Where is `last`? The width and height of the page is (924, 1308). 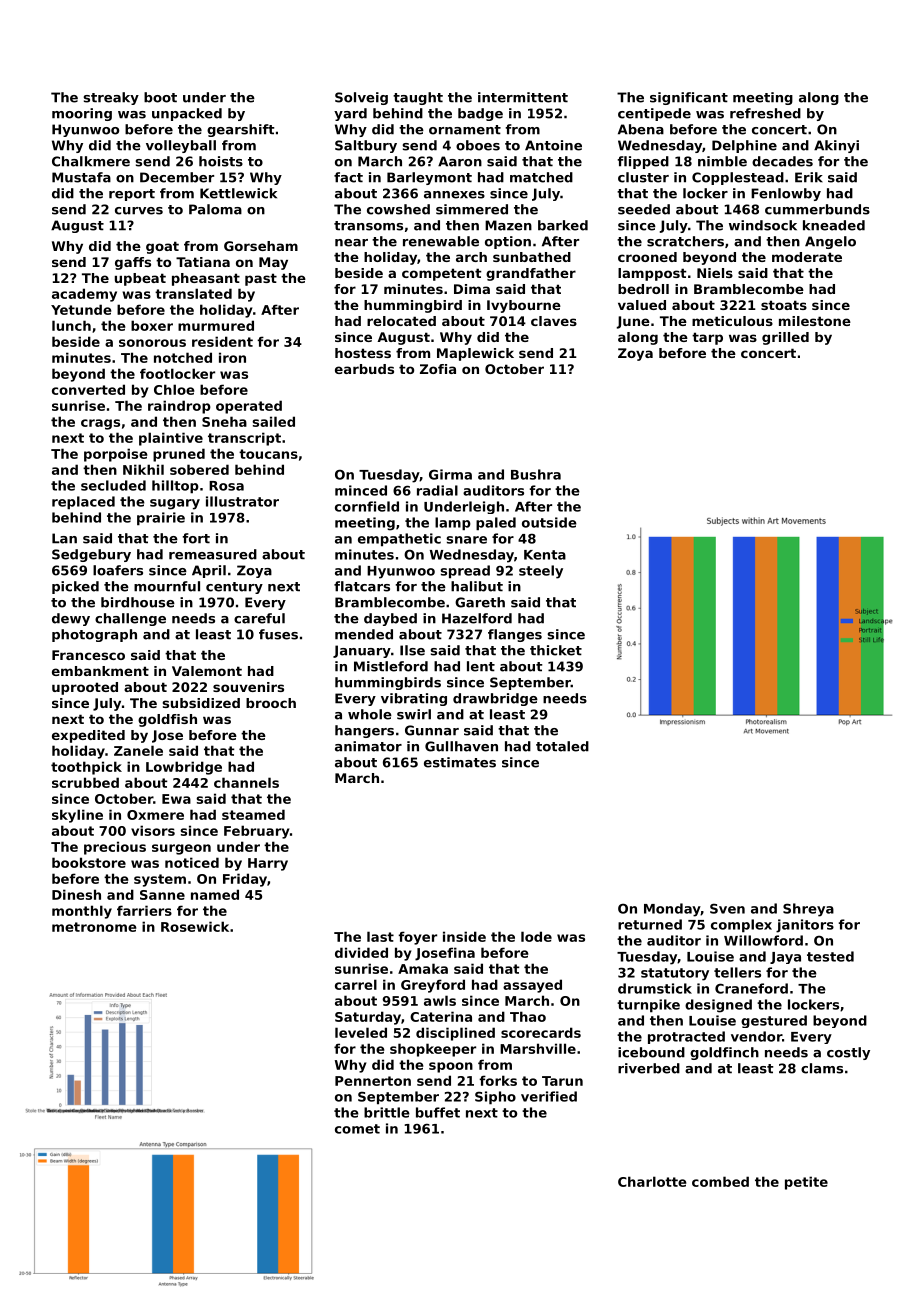
last is located at coordinates (380, 936).
